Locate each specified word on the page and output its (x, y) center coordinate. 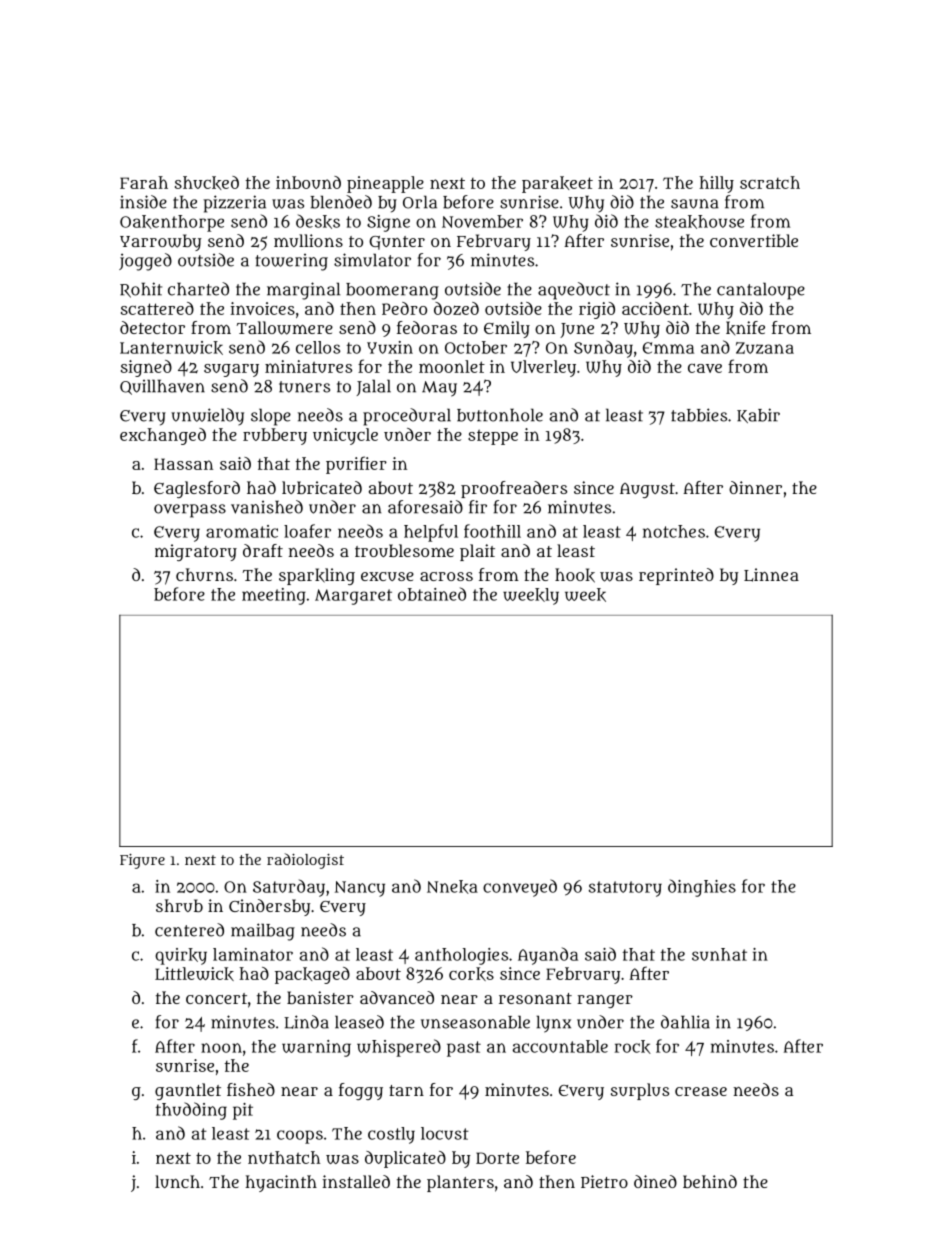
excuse (387, 576)
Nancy (360, 889)
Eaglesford (197, 489)
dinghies (702, 888)
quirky (181, 956)
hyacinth (281, 1183)
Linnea (771, 575)
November (482, 221)
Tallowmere (285, 328)
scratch (770, 182)
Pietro (604, 1181)
